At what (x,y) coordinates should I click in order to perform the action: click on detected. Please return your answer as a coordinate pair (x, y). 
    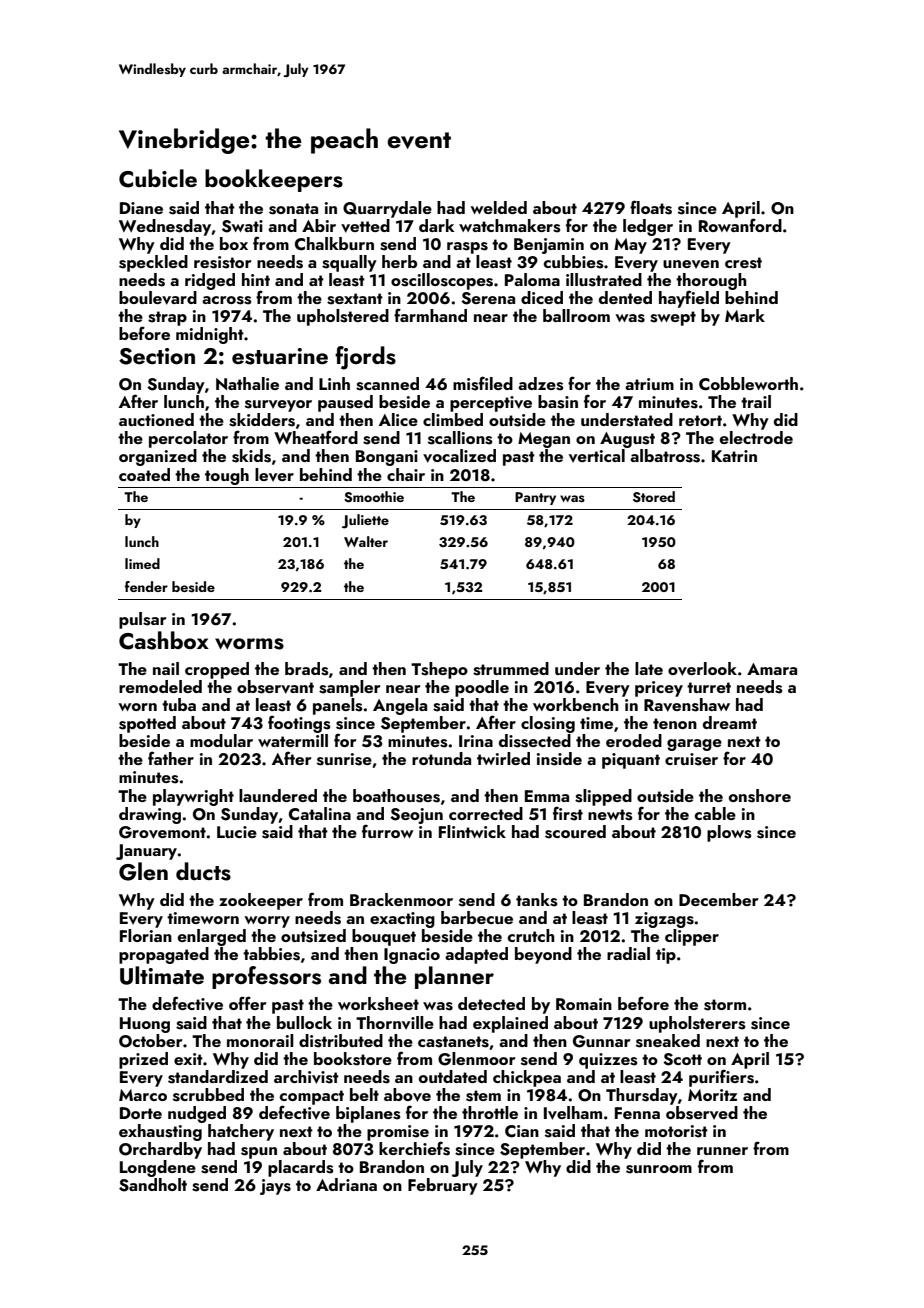
    Looking at the image, I should click on (491, 1003).
